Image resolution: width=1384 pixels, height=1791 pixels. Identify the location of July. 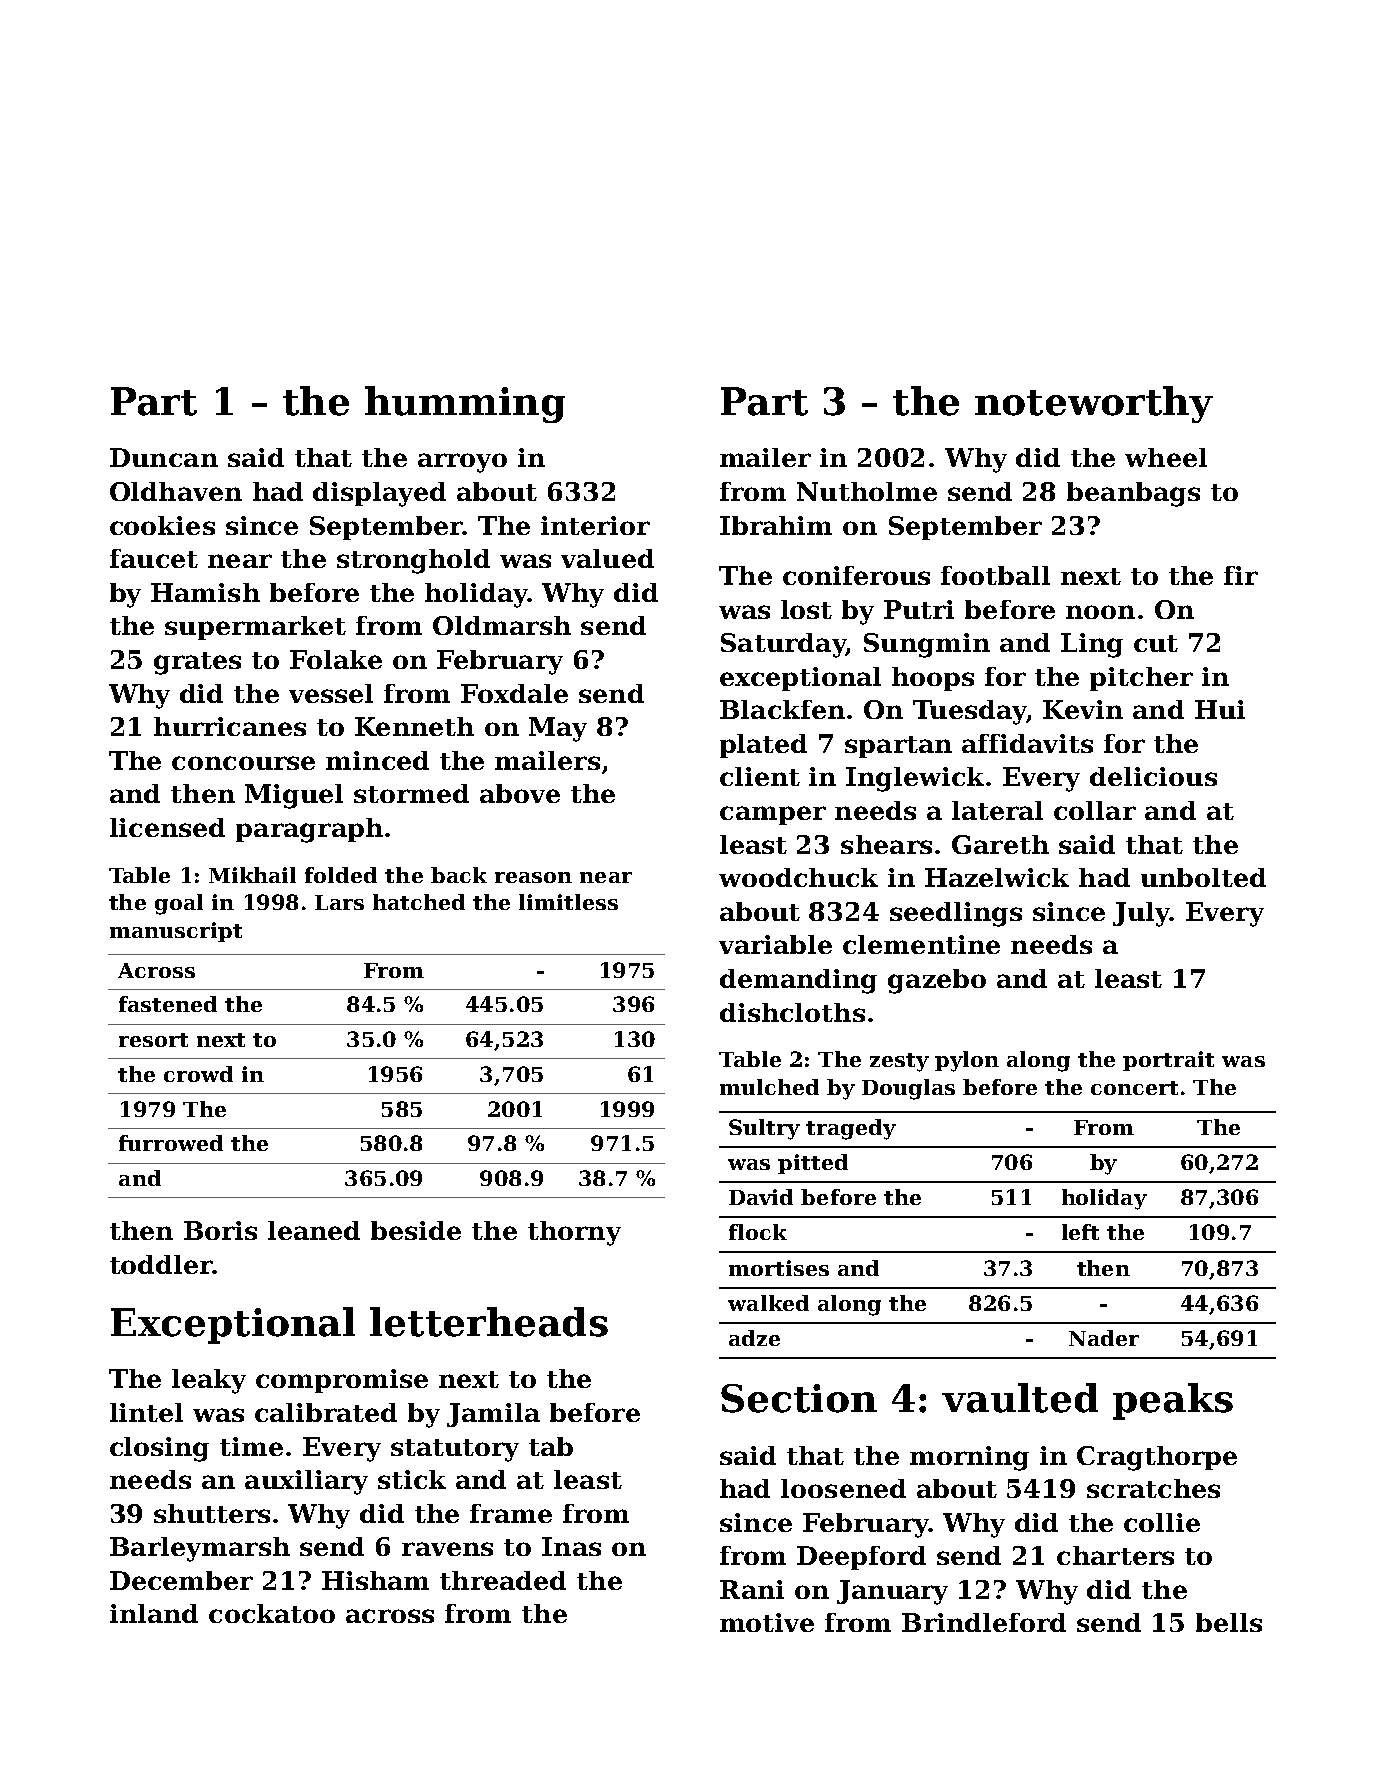
(1141, 914).
